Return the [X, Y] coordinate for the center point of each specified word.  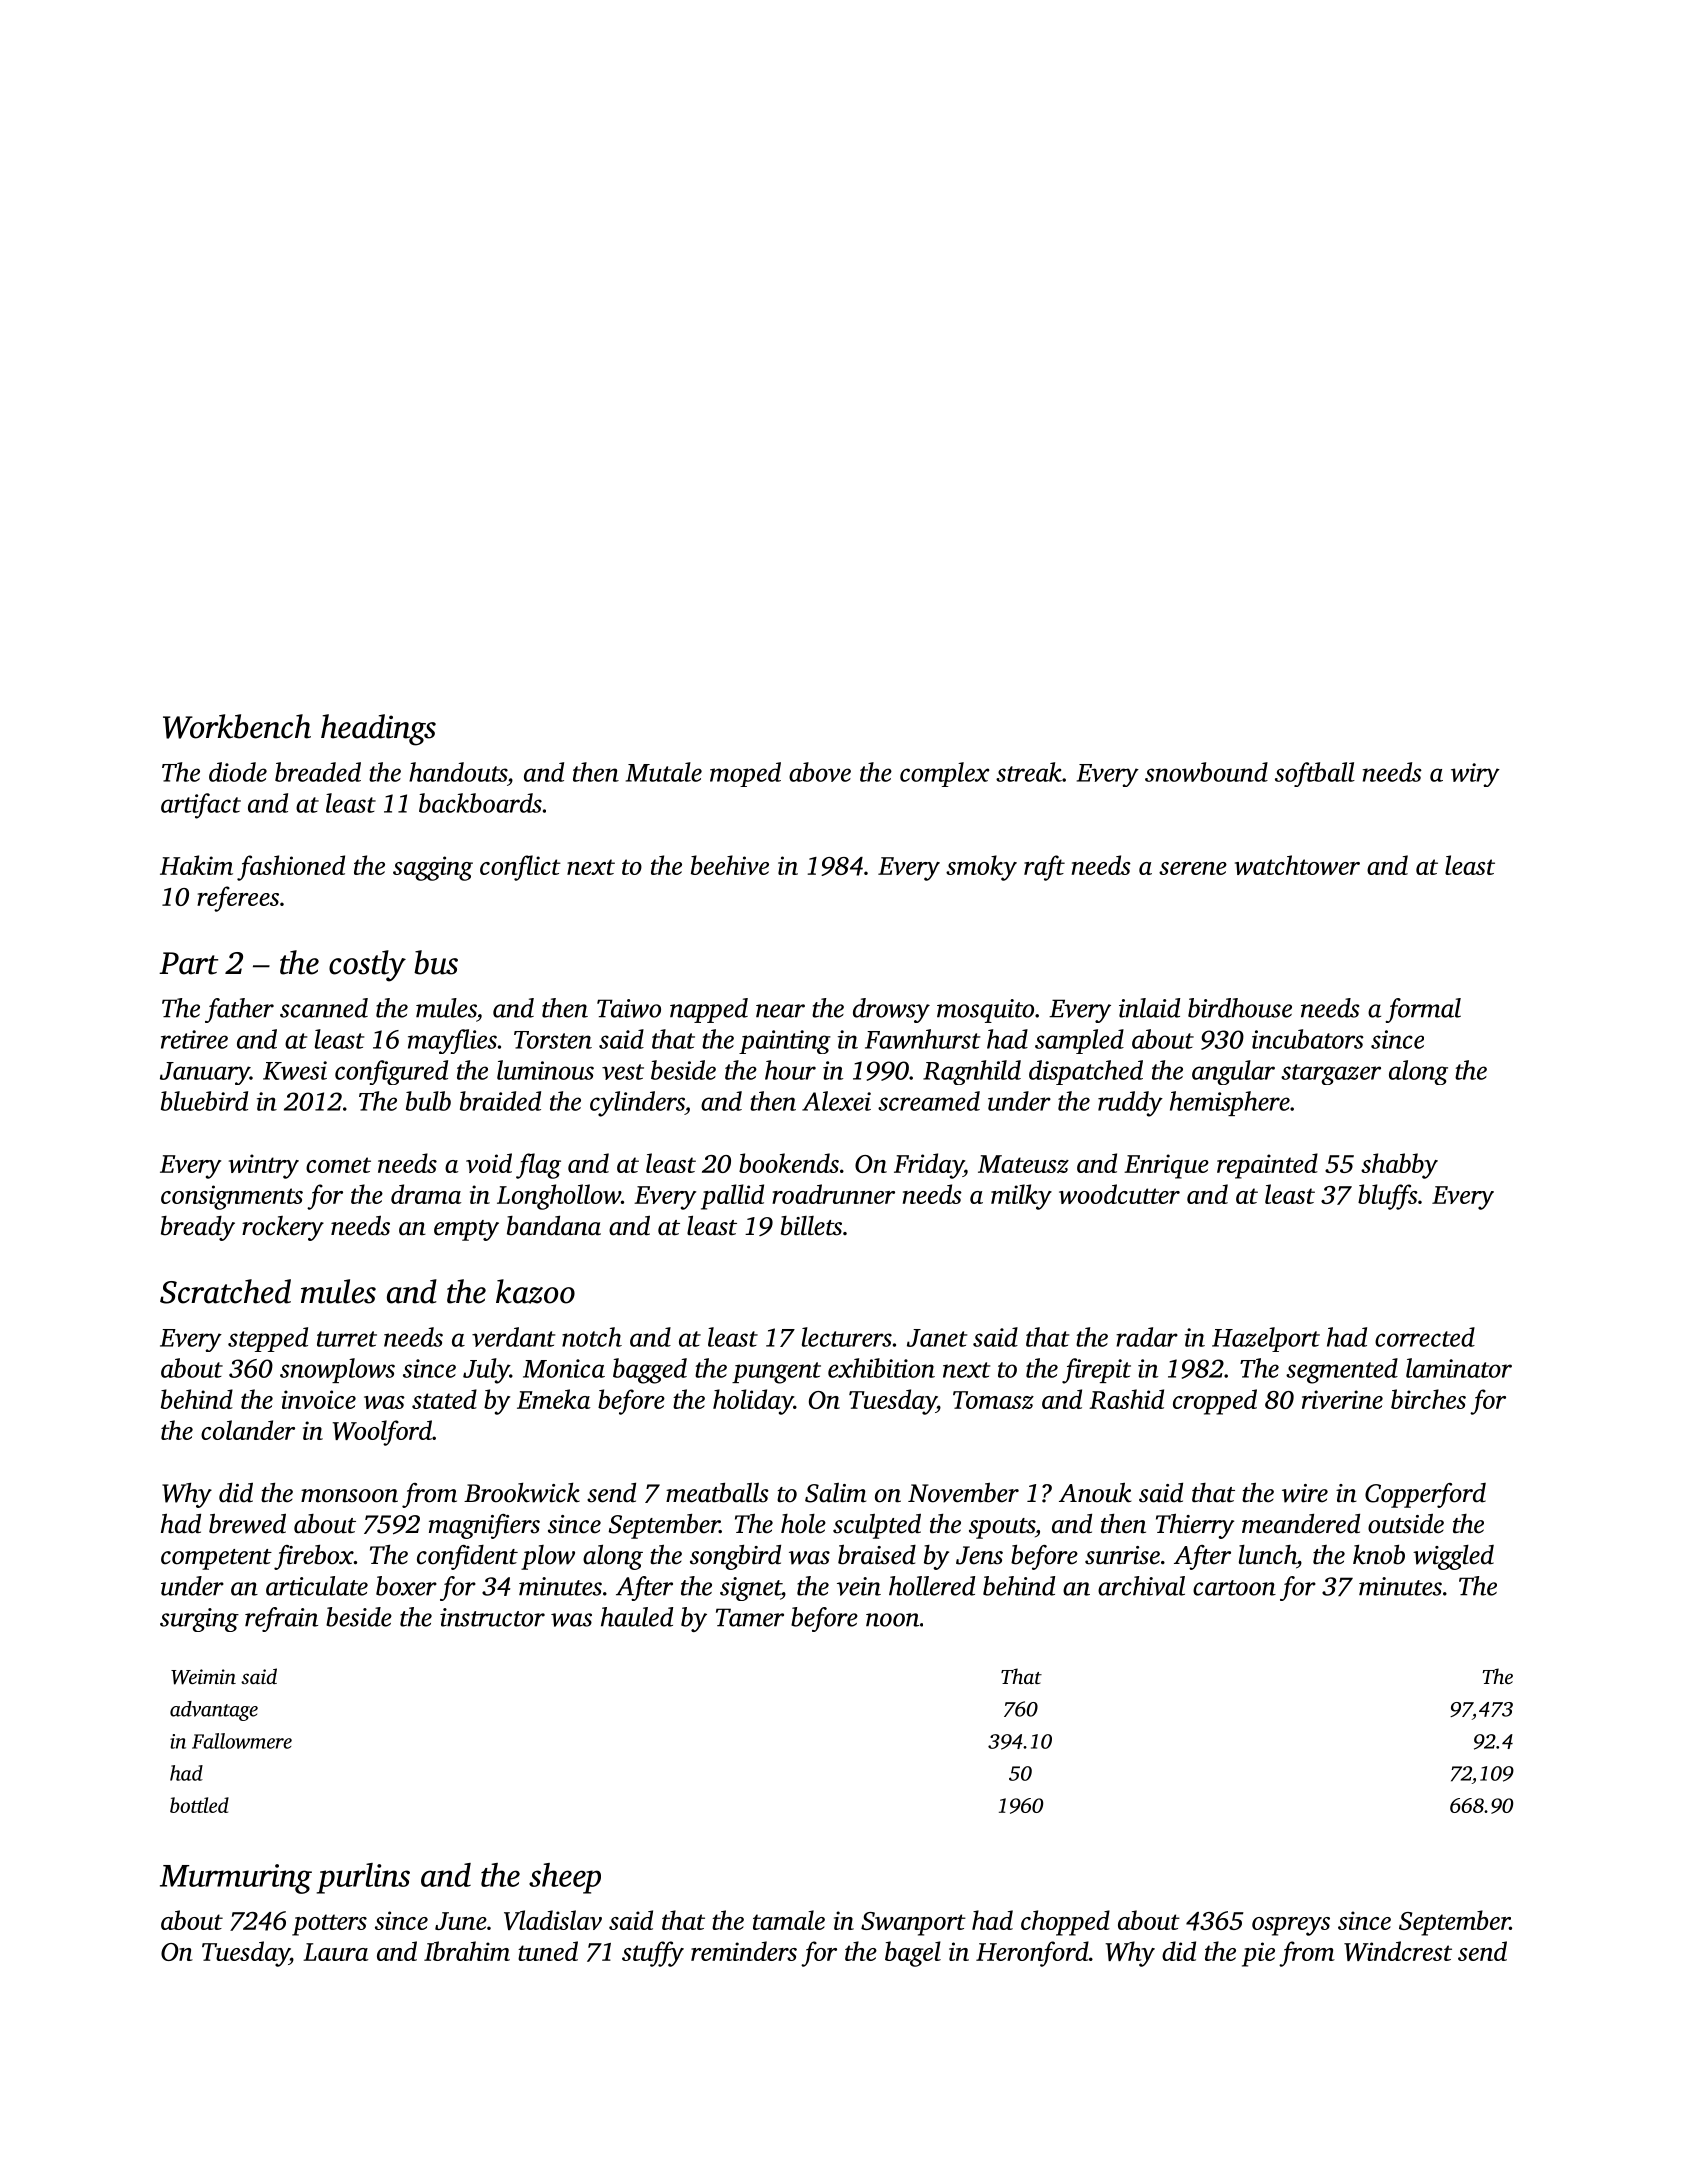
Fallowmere [242, 1741]
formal [1423, 1010]
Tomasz [993, 1400]
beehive [730, 865]
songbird [735, 1557]
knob [1379, 1555]
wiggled [1453, 1557]
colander [248, 1430]
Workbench [237, 726]
